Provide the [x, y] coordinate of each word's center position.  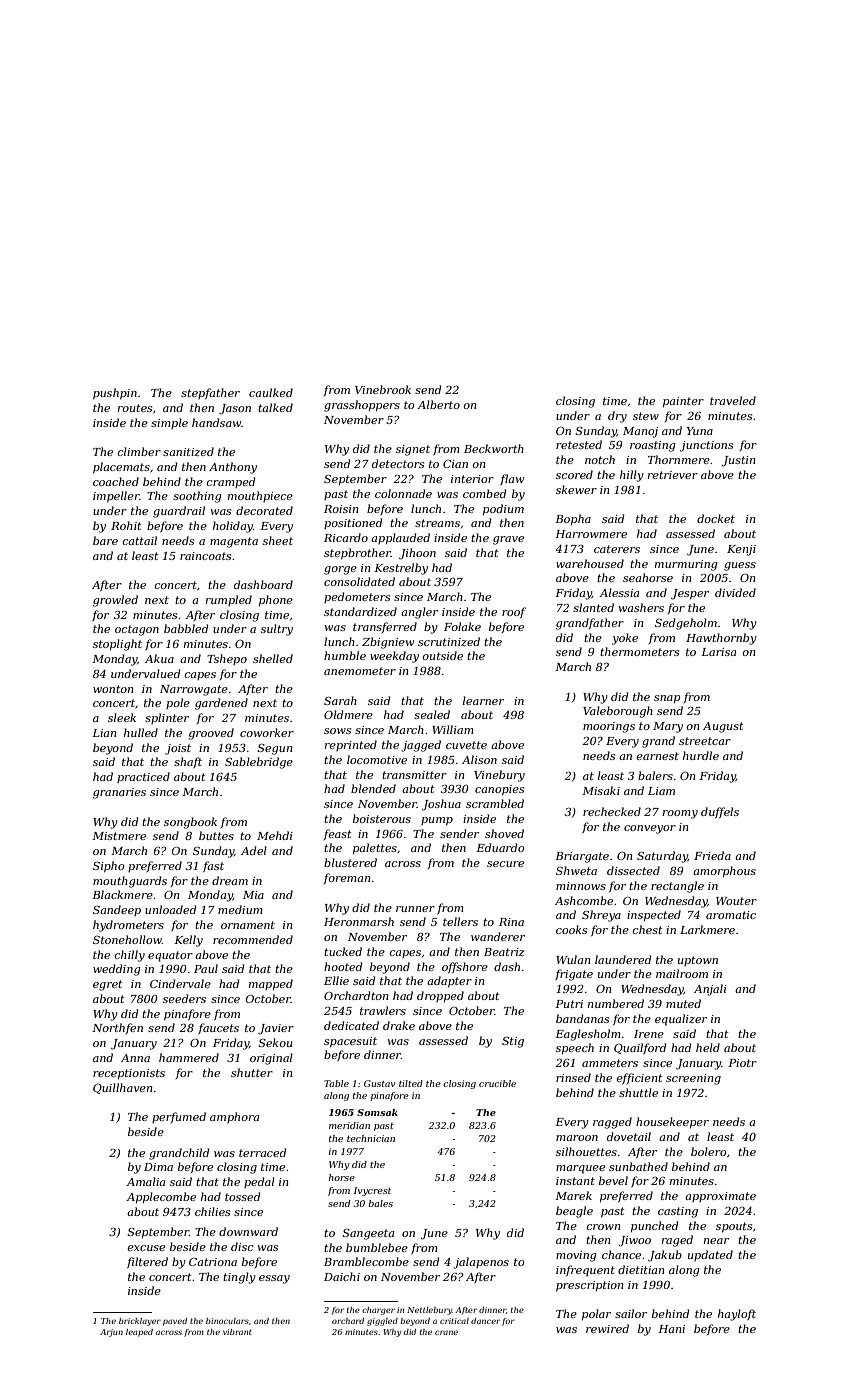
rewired [607, 1328]
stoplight [117, 645]
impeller [116, 496]
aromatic [731, 915]
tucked [343, 951]
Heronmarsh [359, 921]
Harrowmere [591, 534]
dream [230, 880]
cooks [571, 929]
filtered [147, 1262]
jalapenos [481, 1263]
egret [108, 985]
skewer [576, 489]
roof [514, 612]
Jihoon [417, 554]
